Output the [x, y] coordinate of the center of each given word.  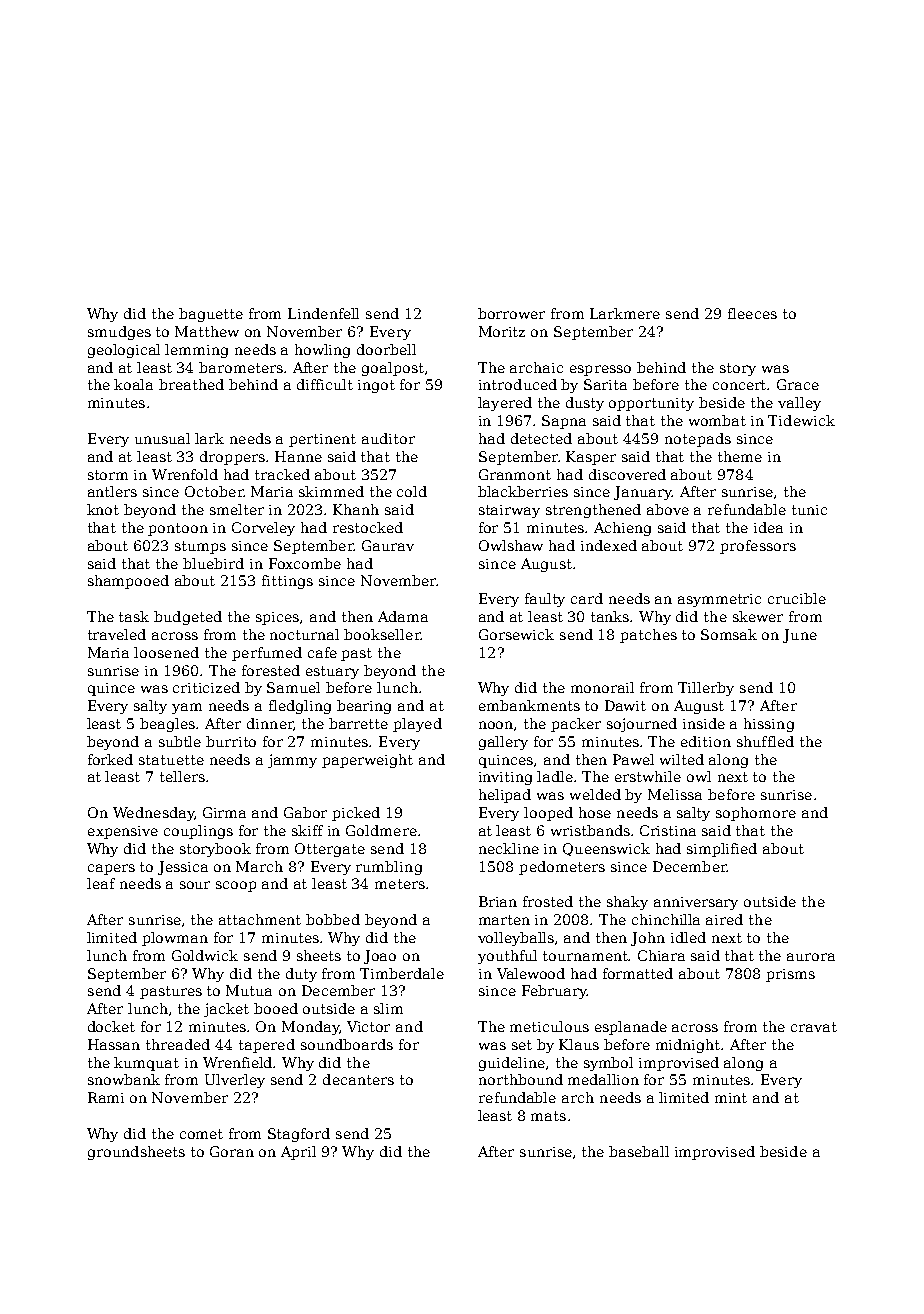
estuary [332, 672]
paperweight [367, 761]
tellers [182, 776]
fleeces [752, 313]
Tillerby [706, 689]
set [522, 1045]
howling [322, 351]
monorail [602, 687]
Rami [106, 1097]
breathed [191, 384]
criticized [206, 687]
